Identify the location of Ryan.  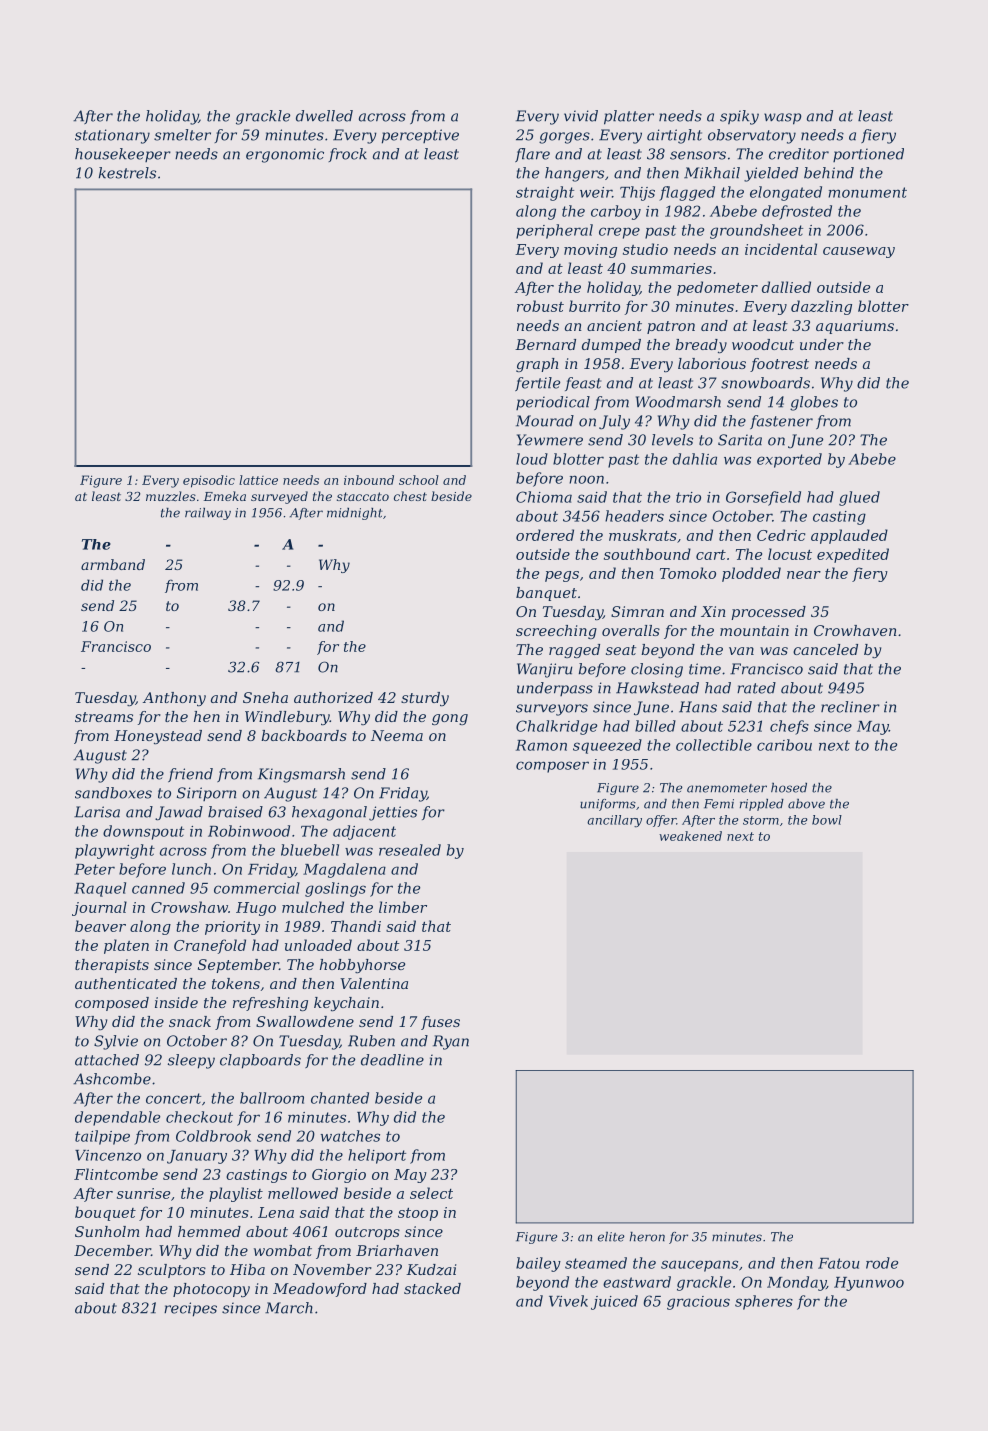
(451, 1042).
